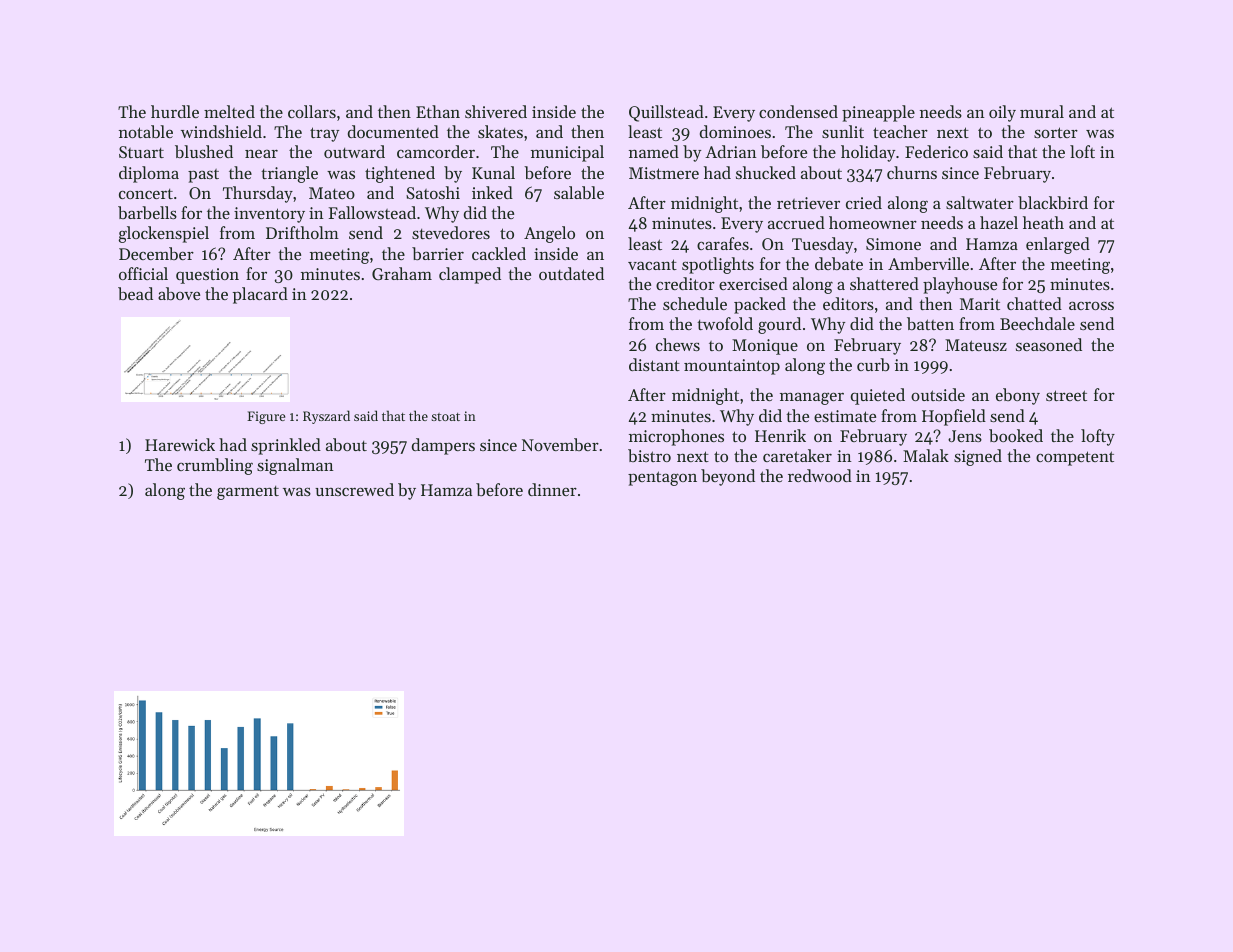 This screenshot has height=952, width=1233. What do you see at coordinates (164, 234) in the screenshot?
I see `glockenspiel` at bounding box center [164, 234].
